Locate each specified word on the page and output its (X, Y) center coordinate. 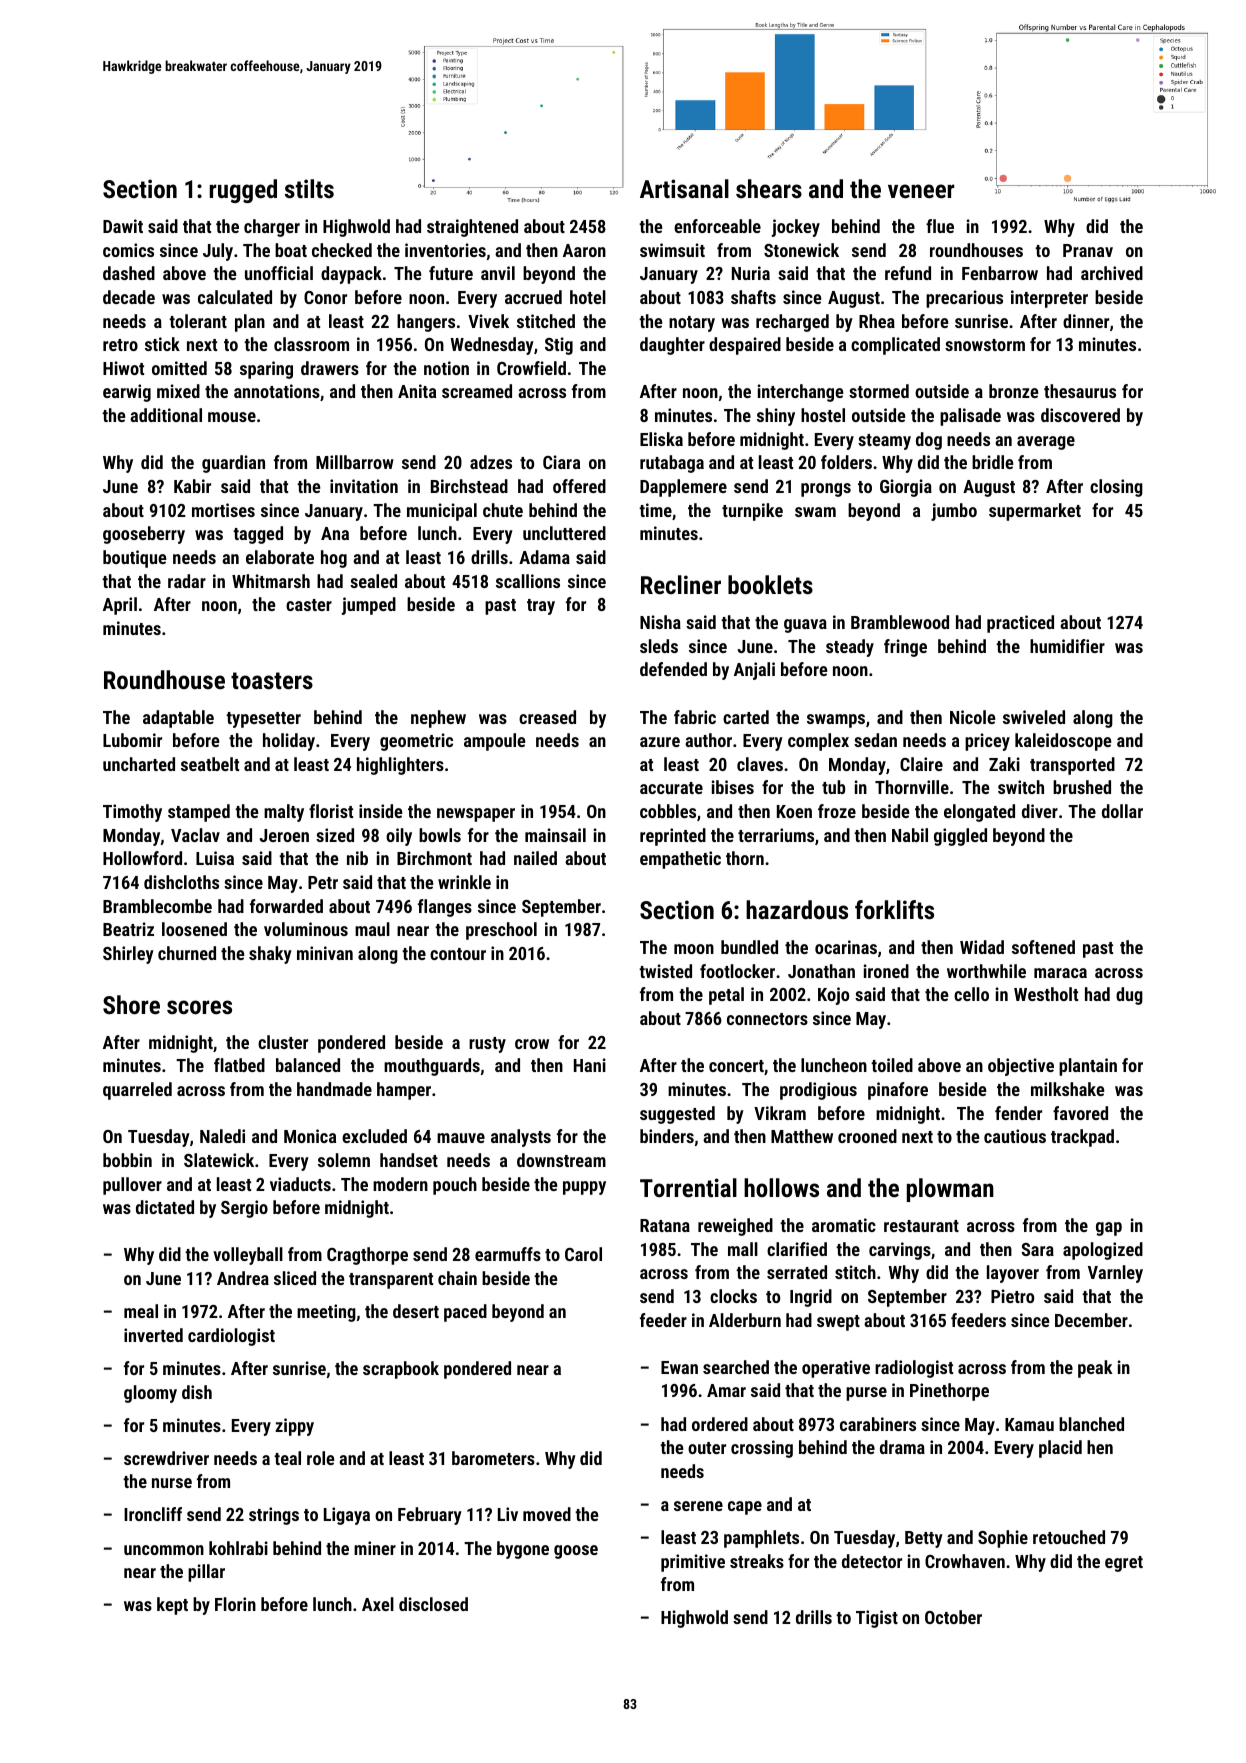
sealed (373, 581)
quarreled (137, 1091)
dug (1129, 996)
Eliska (661, 439)
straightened (472, 228)
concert (736, 1066)
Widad (982, 947)
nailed (535, 858)
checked (342, 250)
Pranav (1088, 250)
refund (908, 273)
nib (357, 858)
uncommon (164, 1550)
